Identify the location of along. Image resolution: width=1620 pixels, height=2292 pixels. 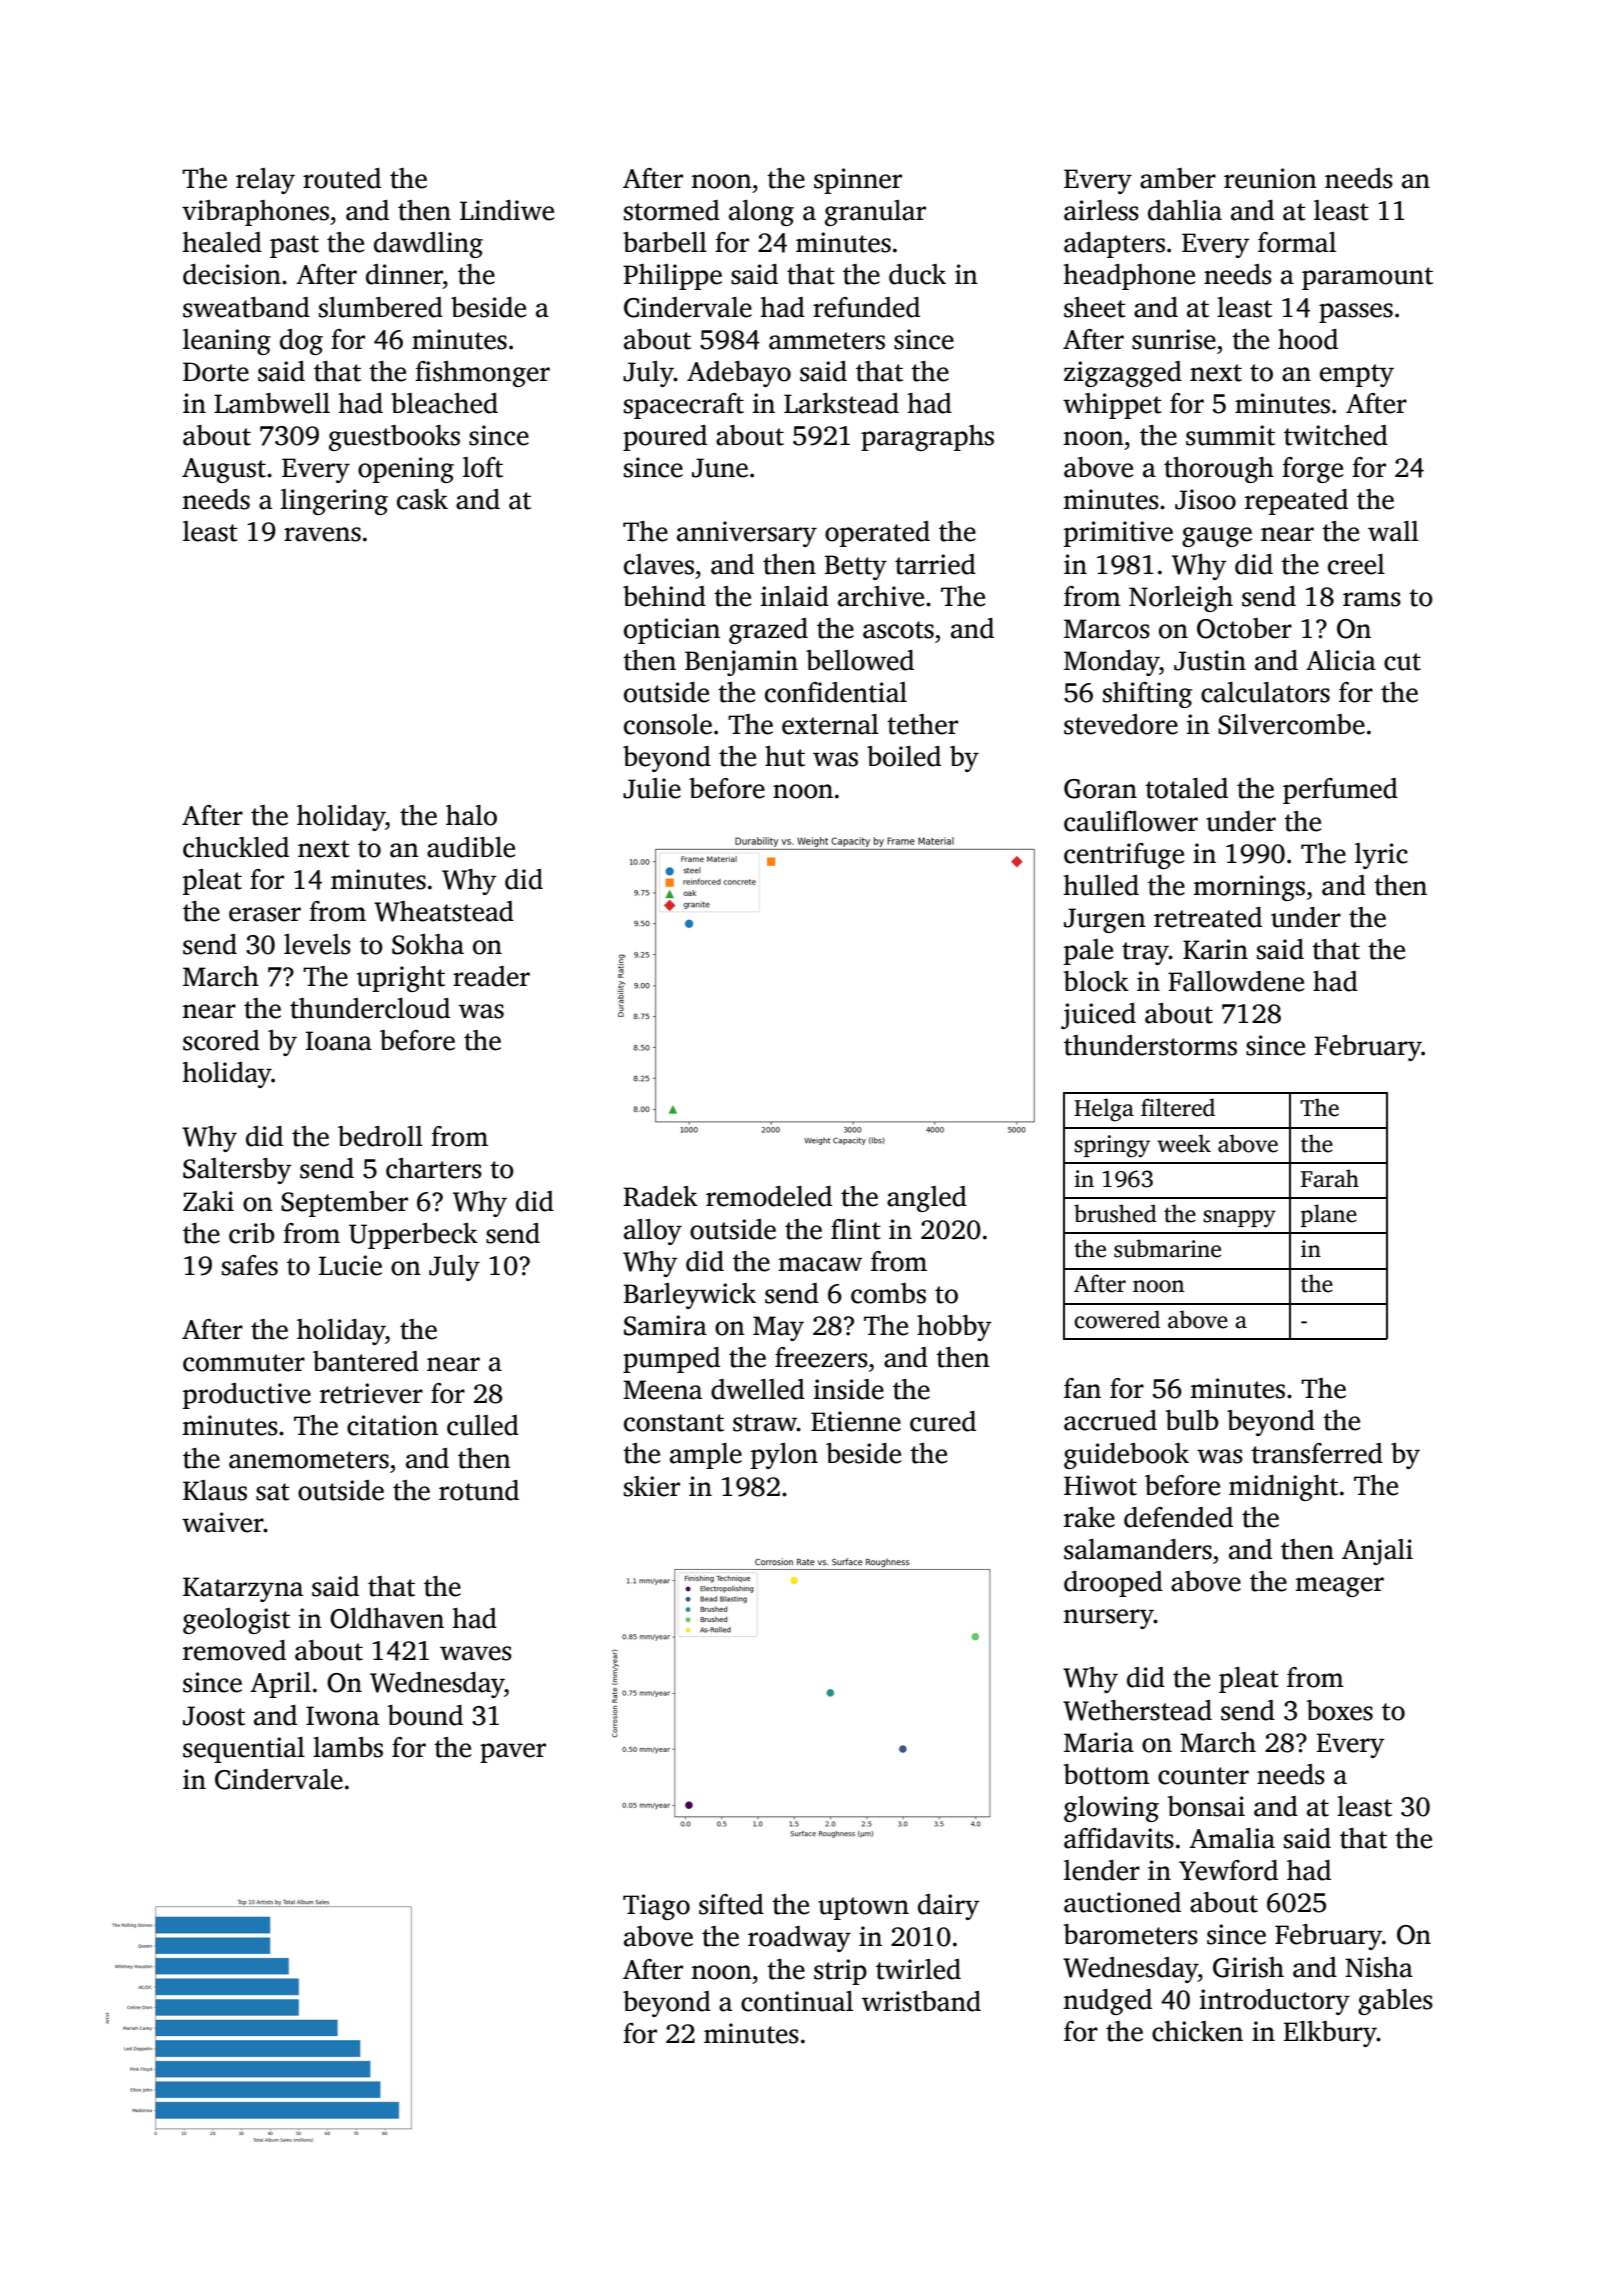
(761, 213).
